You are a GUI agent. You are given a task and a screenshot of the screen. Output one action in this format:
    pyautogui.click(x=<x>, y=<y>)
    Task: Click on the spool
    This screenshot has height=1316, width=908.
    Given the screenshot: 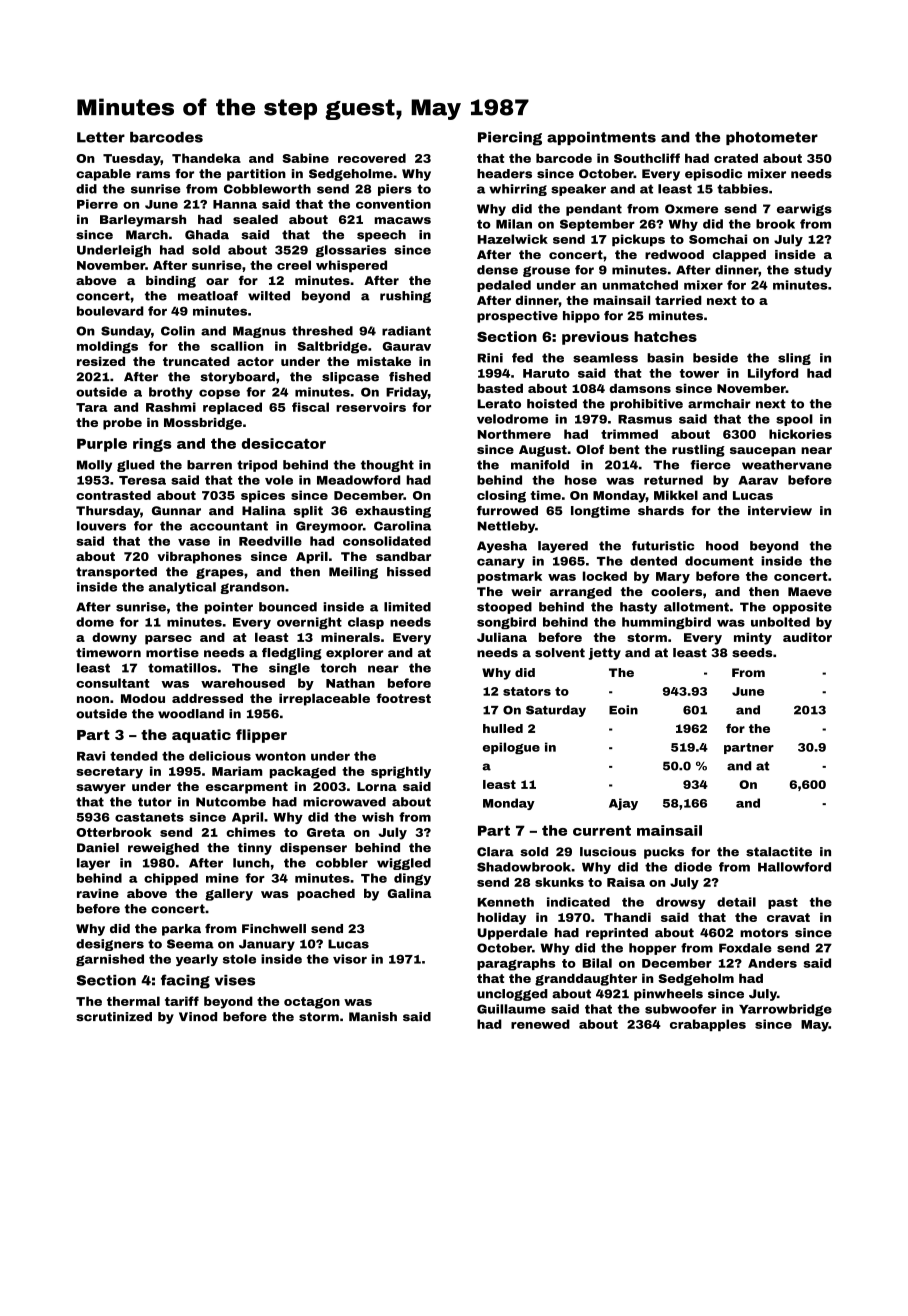 What is the action you would take?
    pyautogui.click(x=794, y=420)
